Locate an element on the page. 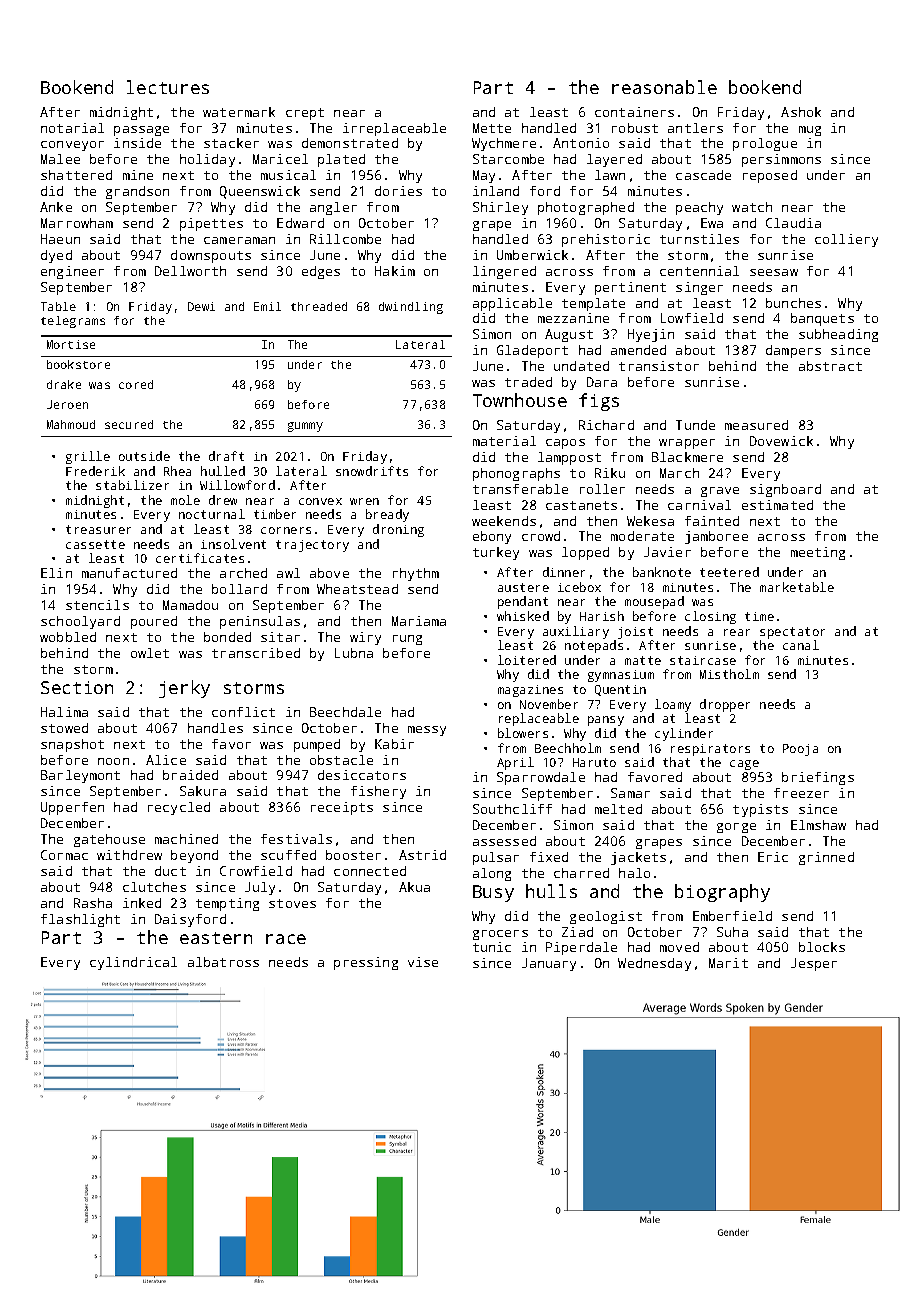 This image has width=924, height=1308. bollard is located at coordinates (239, 589).
